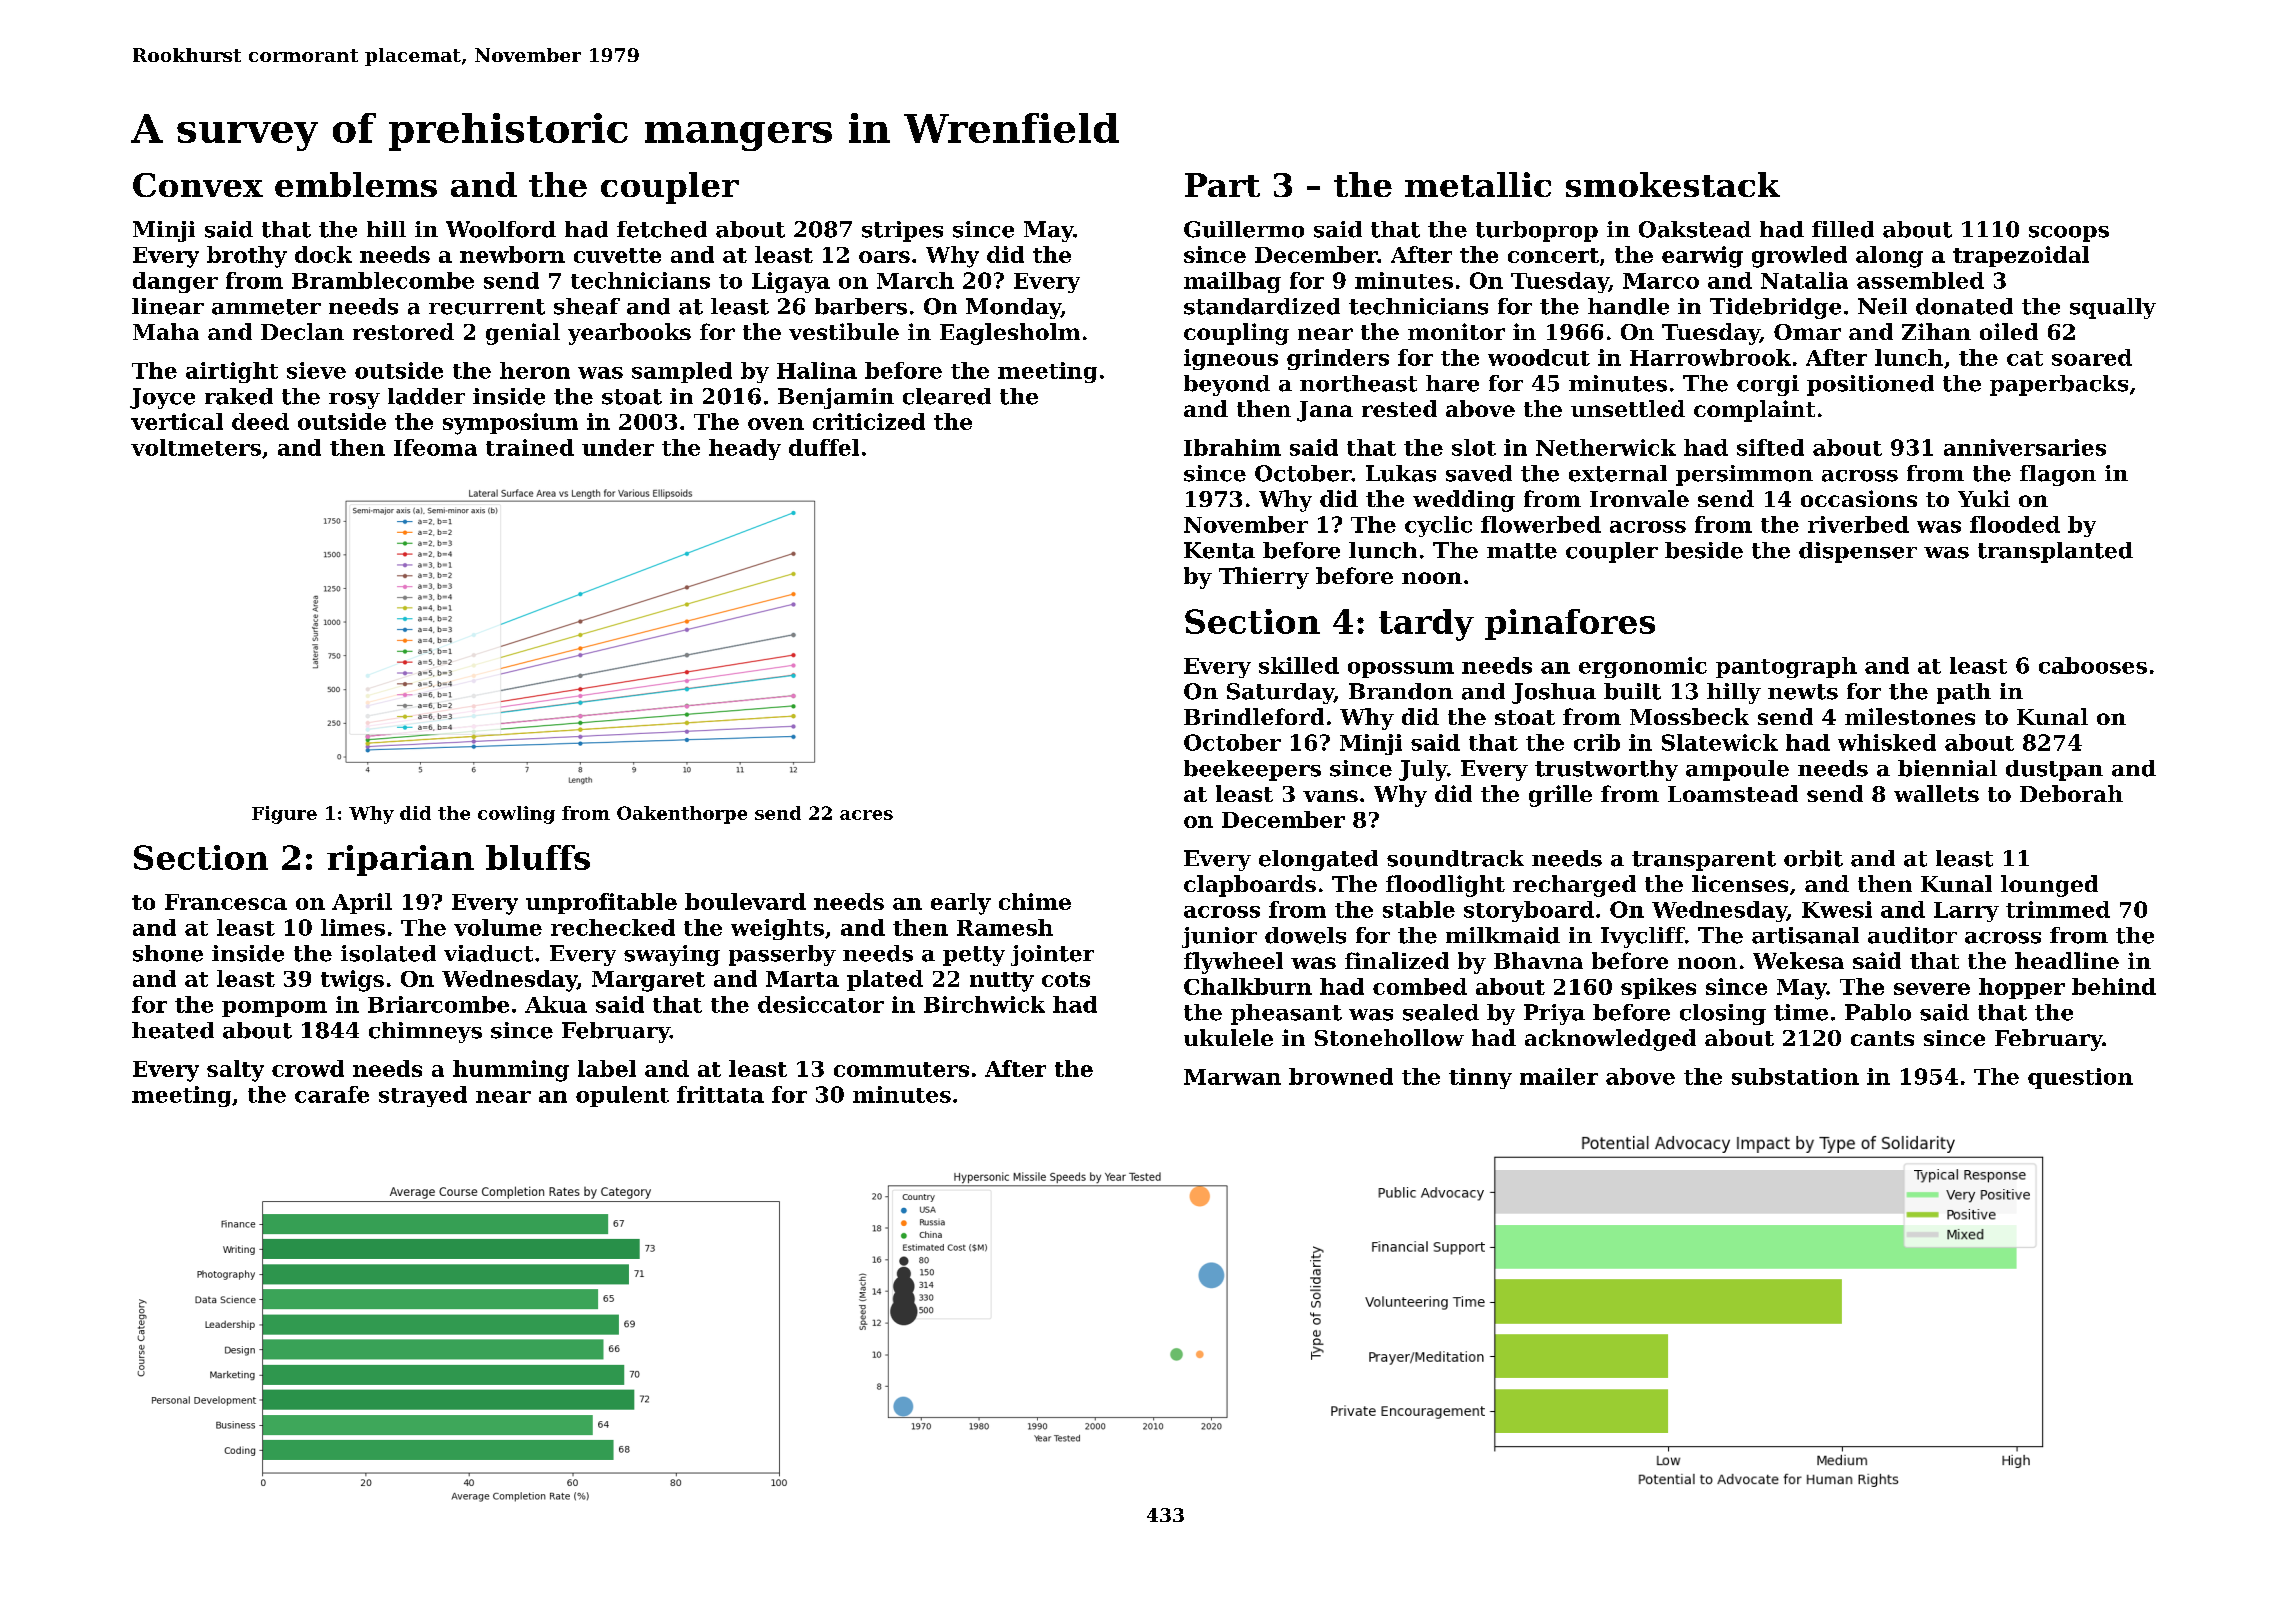 The height and width of the screenshot is (1620, 2292). Describe the element at coordinates (332, 1094) in the screenshot. I see `carafe` at that location.
